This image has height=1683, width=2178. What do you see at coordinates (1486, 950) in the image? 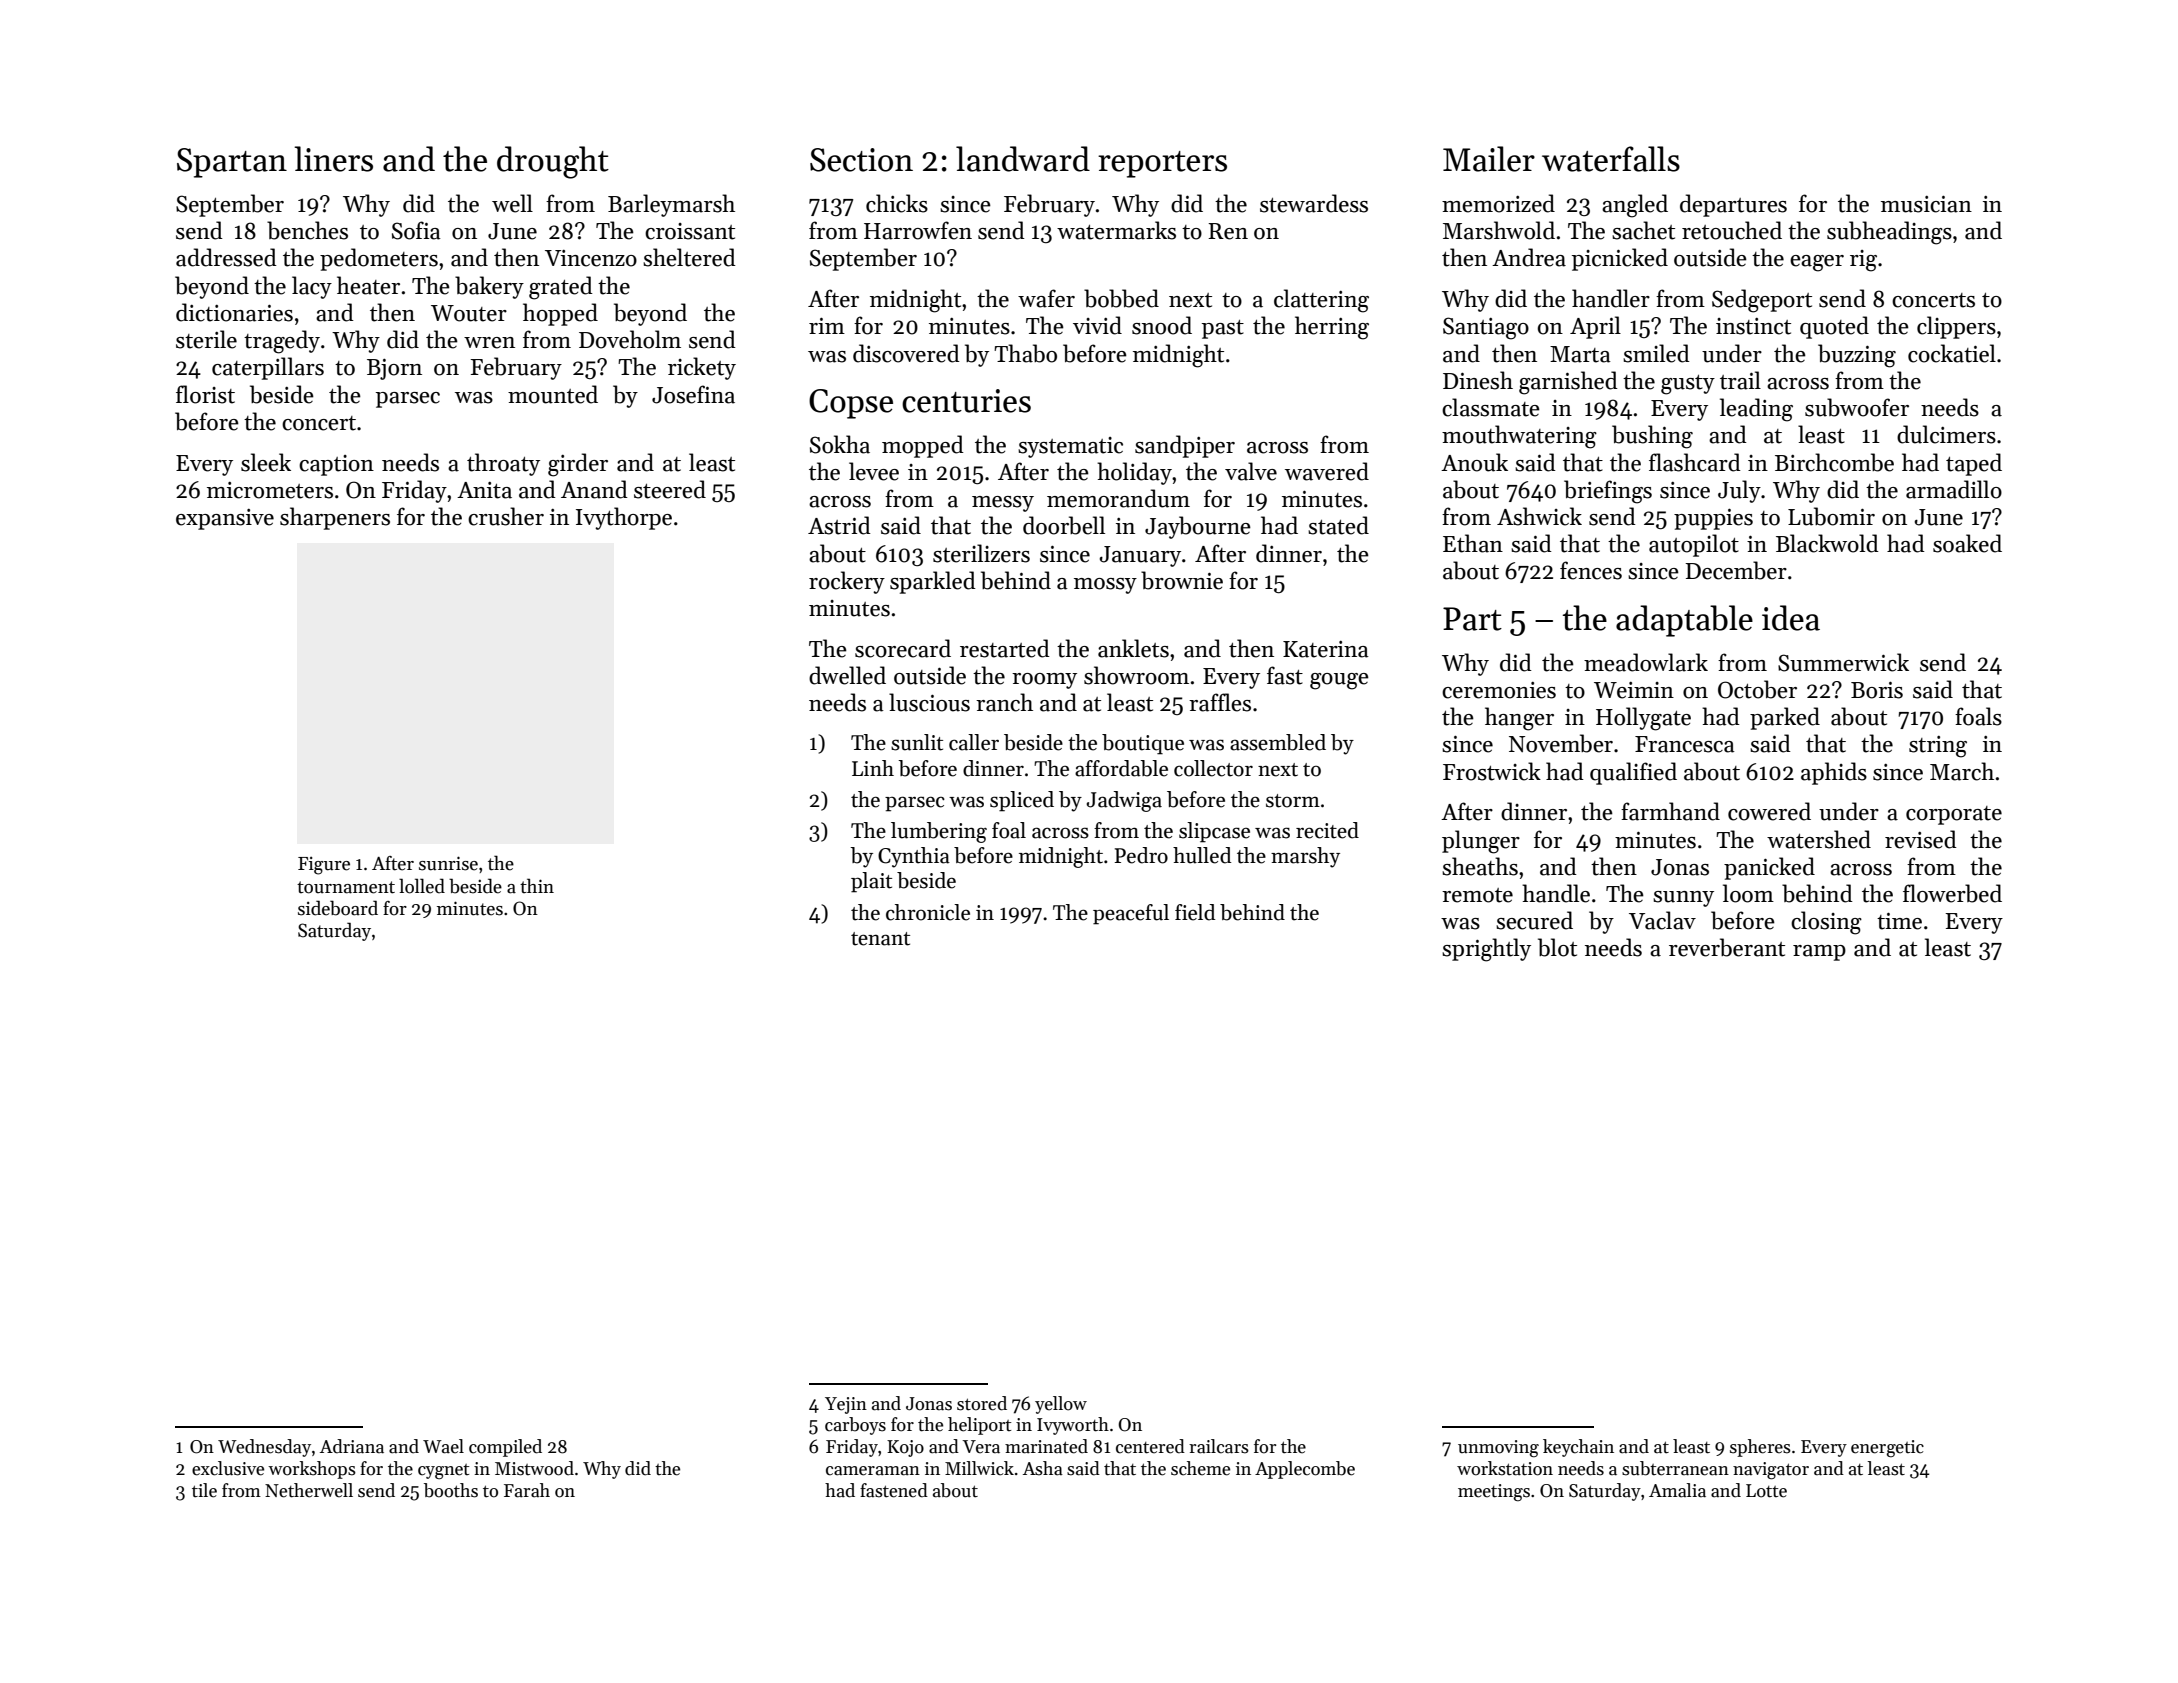
I see `sprightly` at bounding box center [1486, 950].
